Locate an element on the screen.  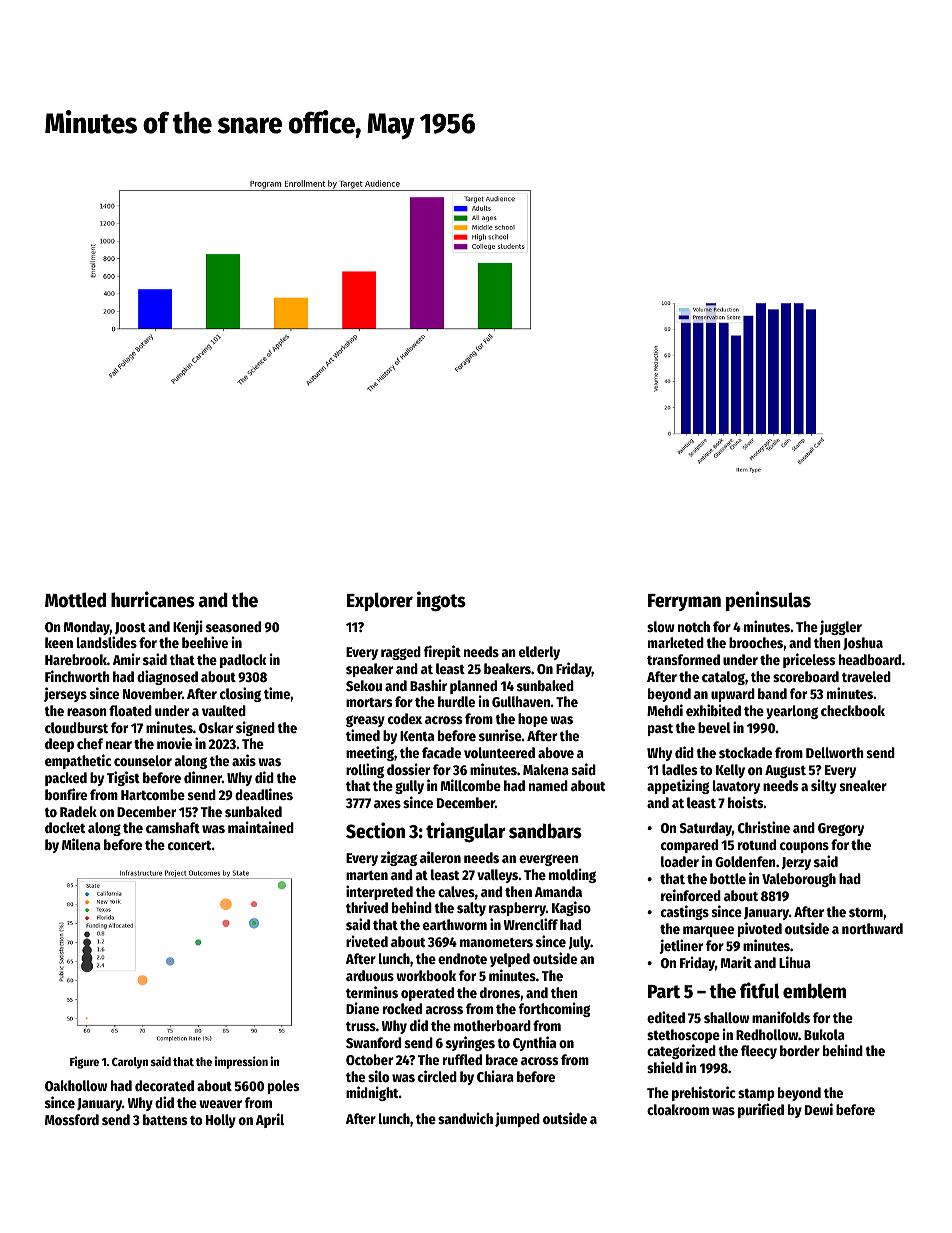
peninsulas is located at coordinates (768, 601).
